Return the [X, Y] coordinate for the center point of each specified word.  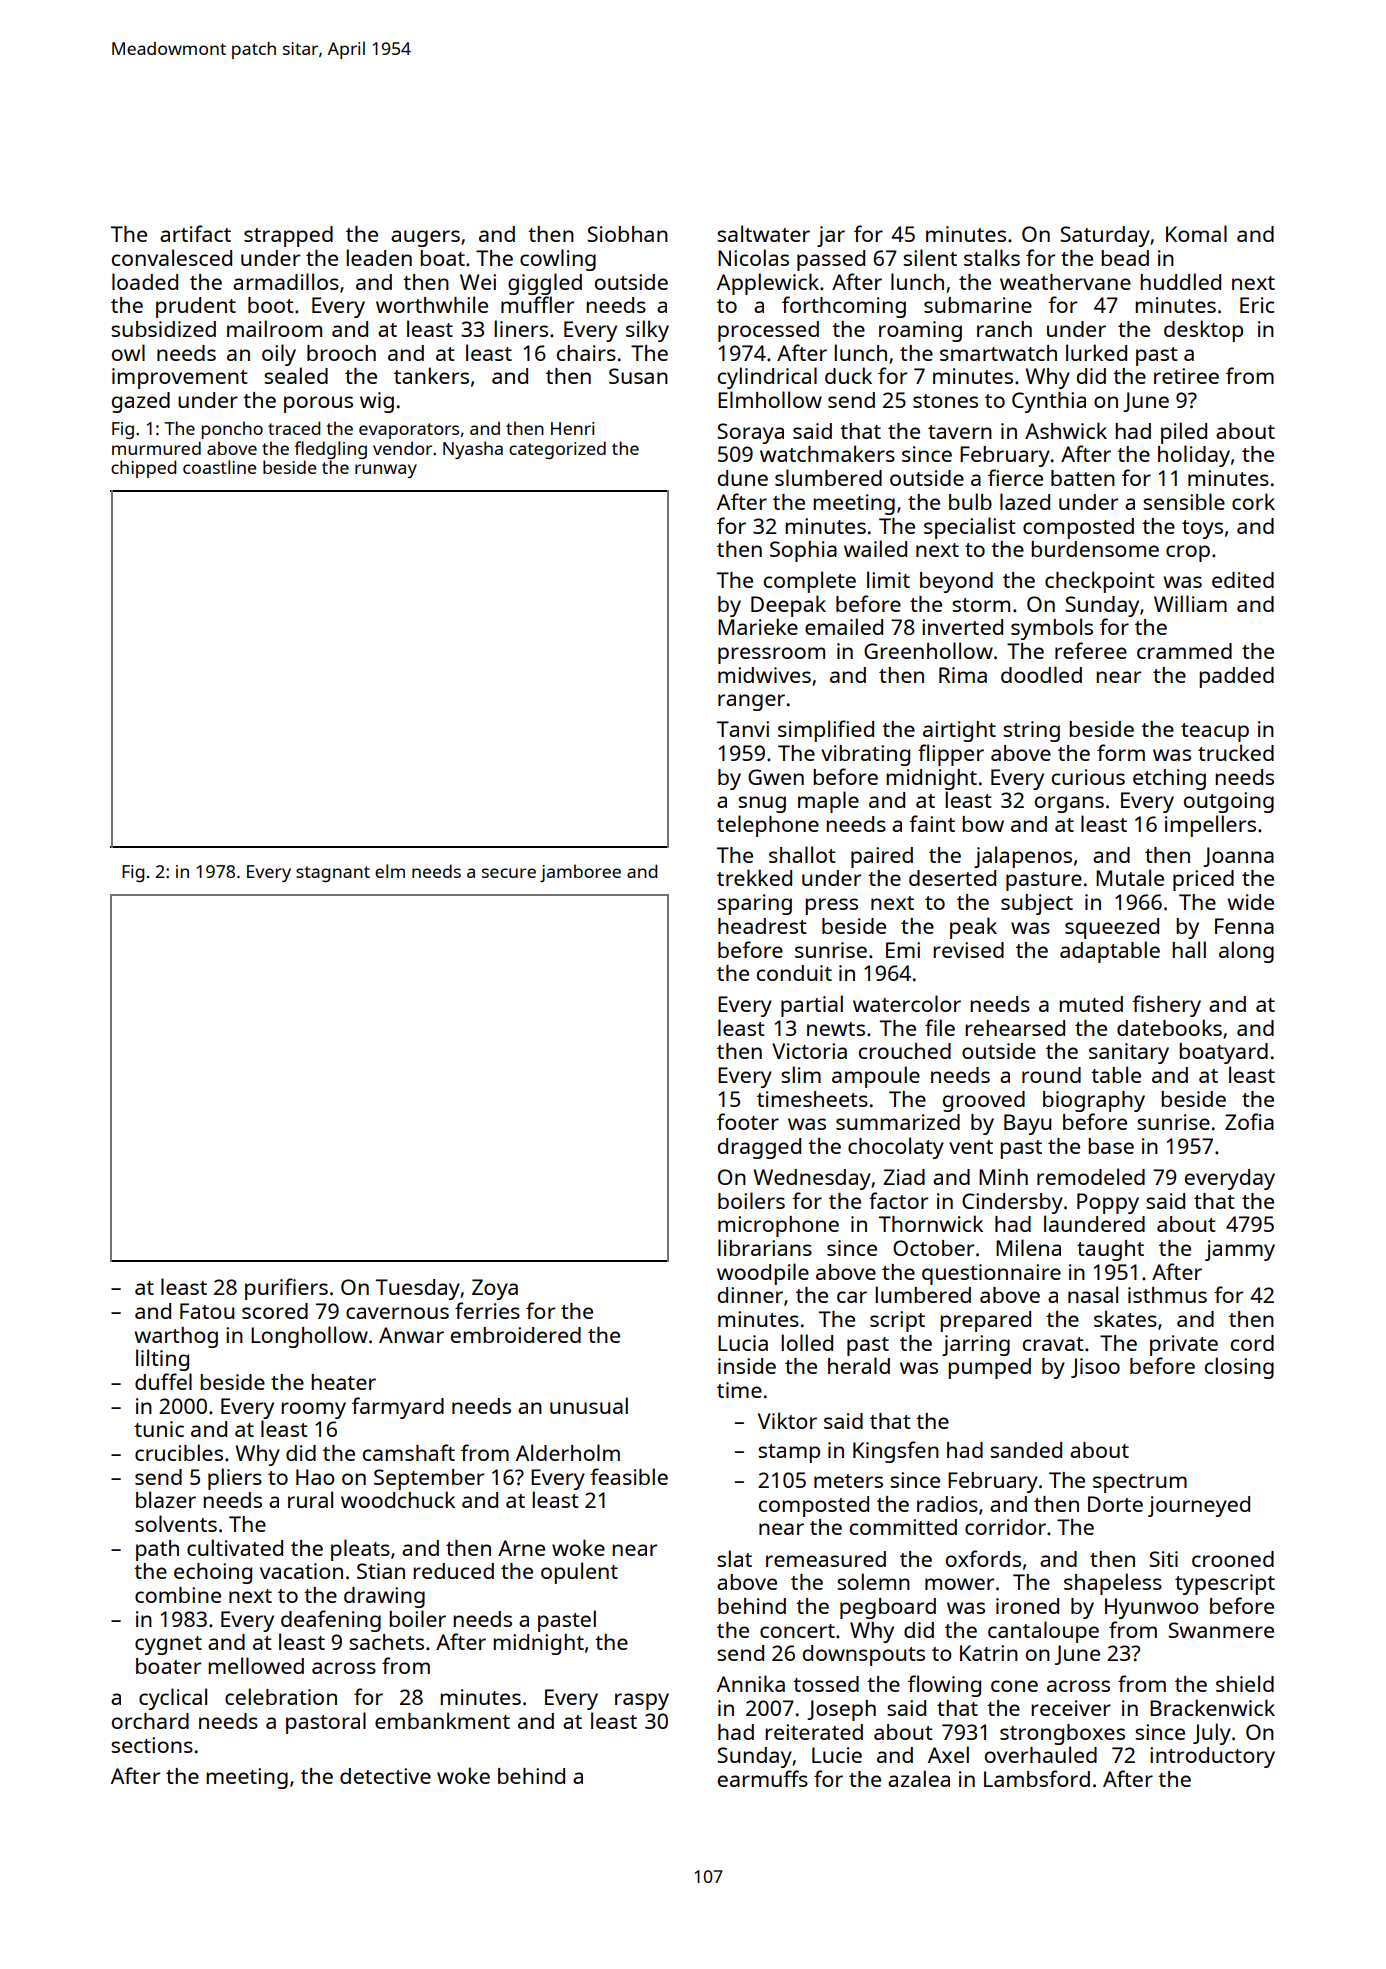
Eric [1257, 305]
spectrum [1140, 1483]
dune [743, 478]
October [933, 1248]
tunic [159, 1429]
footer [748, 1121]
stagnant [333, 874]
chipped [143, 469]
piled [1184, 433]
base [1111, 1146]
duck [848, 375]
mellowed [256, 1665]
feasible [629, 1476]
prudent [196, 307]
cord [1252, 1343]
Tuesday [418, 1289]
